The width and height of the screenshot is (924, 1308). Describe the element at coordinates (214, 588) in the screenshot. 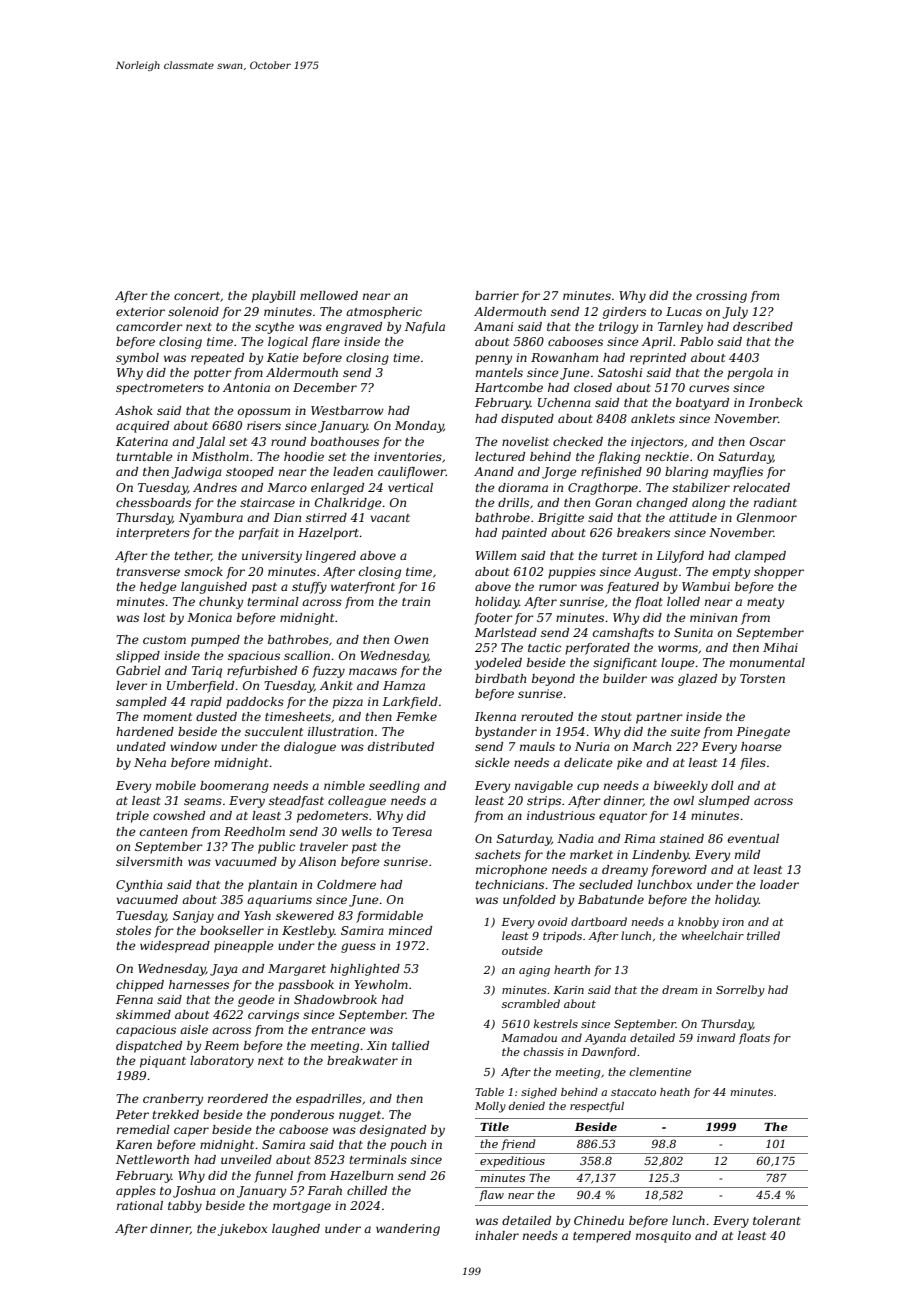

I see `languished` at that location.
